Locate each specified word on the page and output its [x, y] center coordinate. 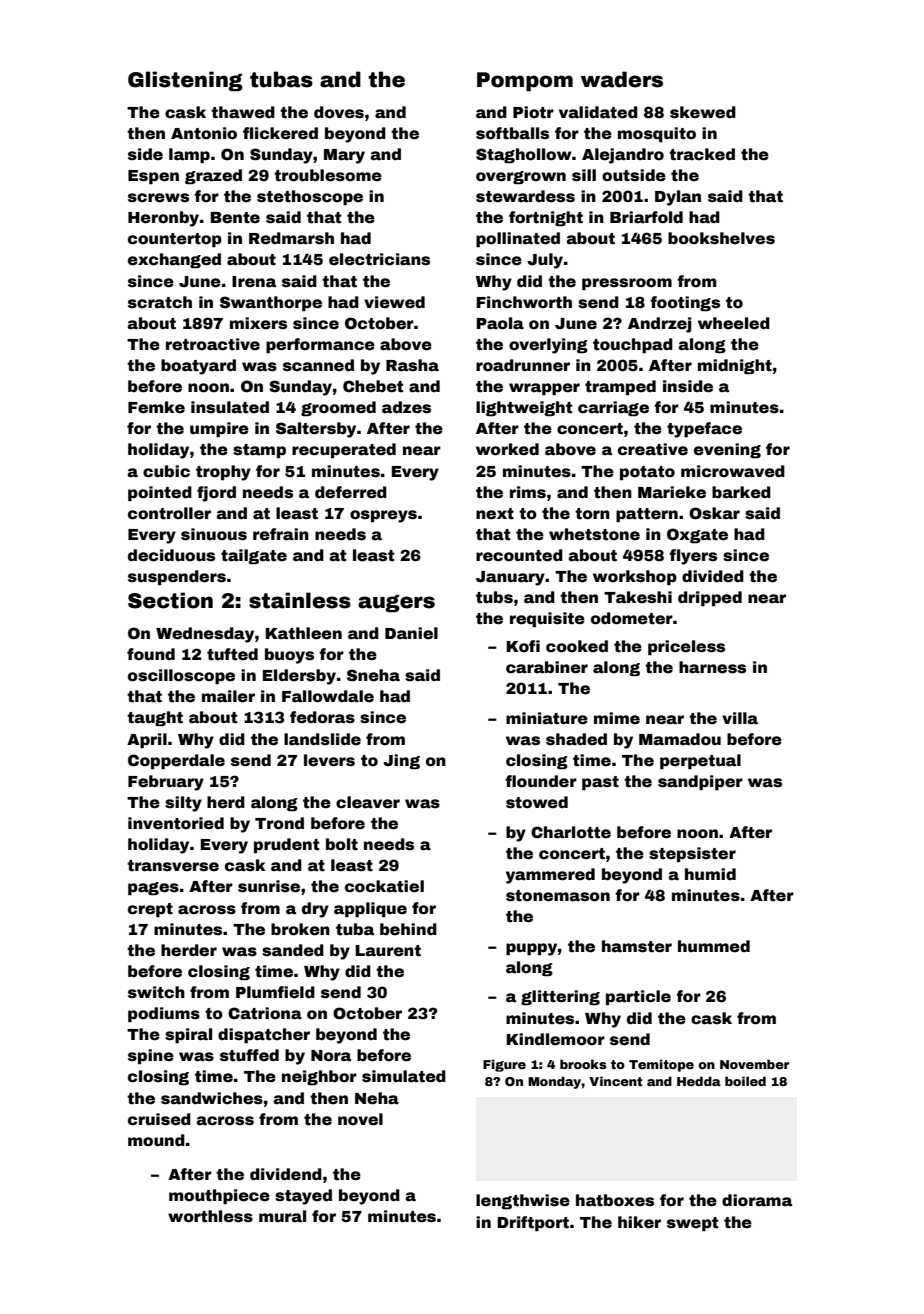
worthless [210, 1216]
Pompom [525, 82]
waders [622, 79]
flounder [541, 781]
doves [339, 112]
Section [170, 600]
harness [712, 667]
